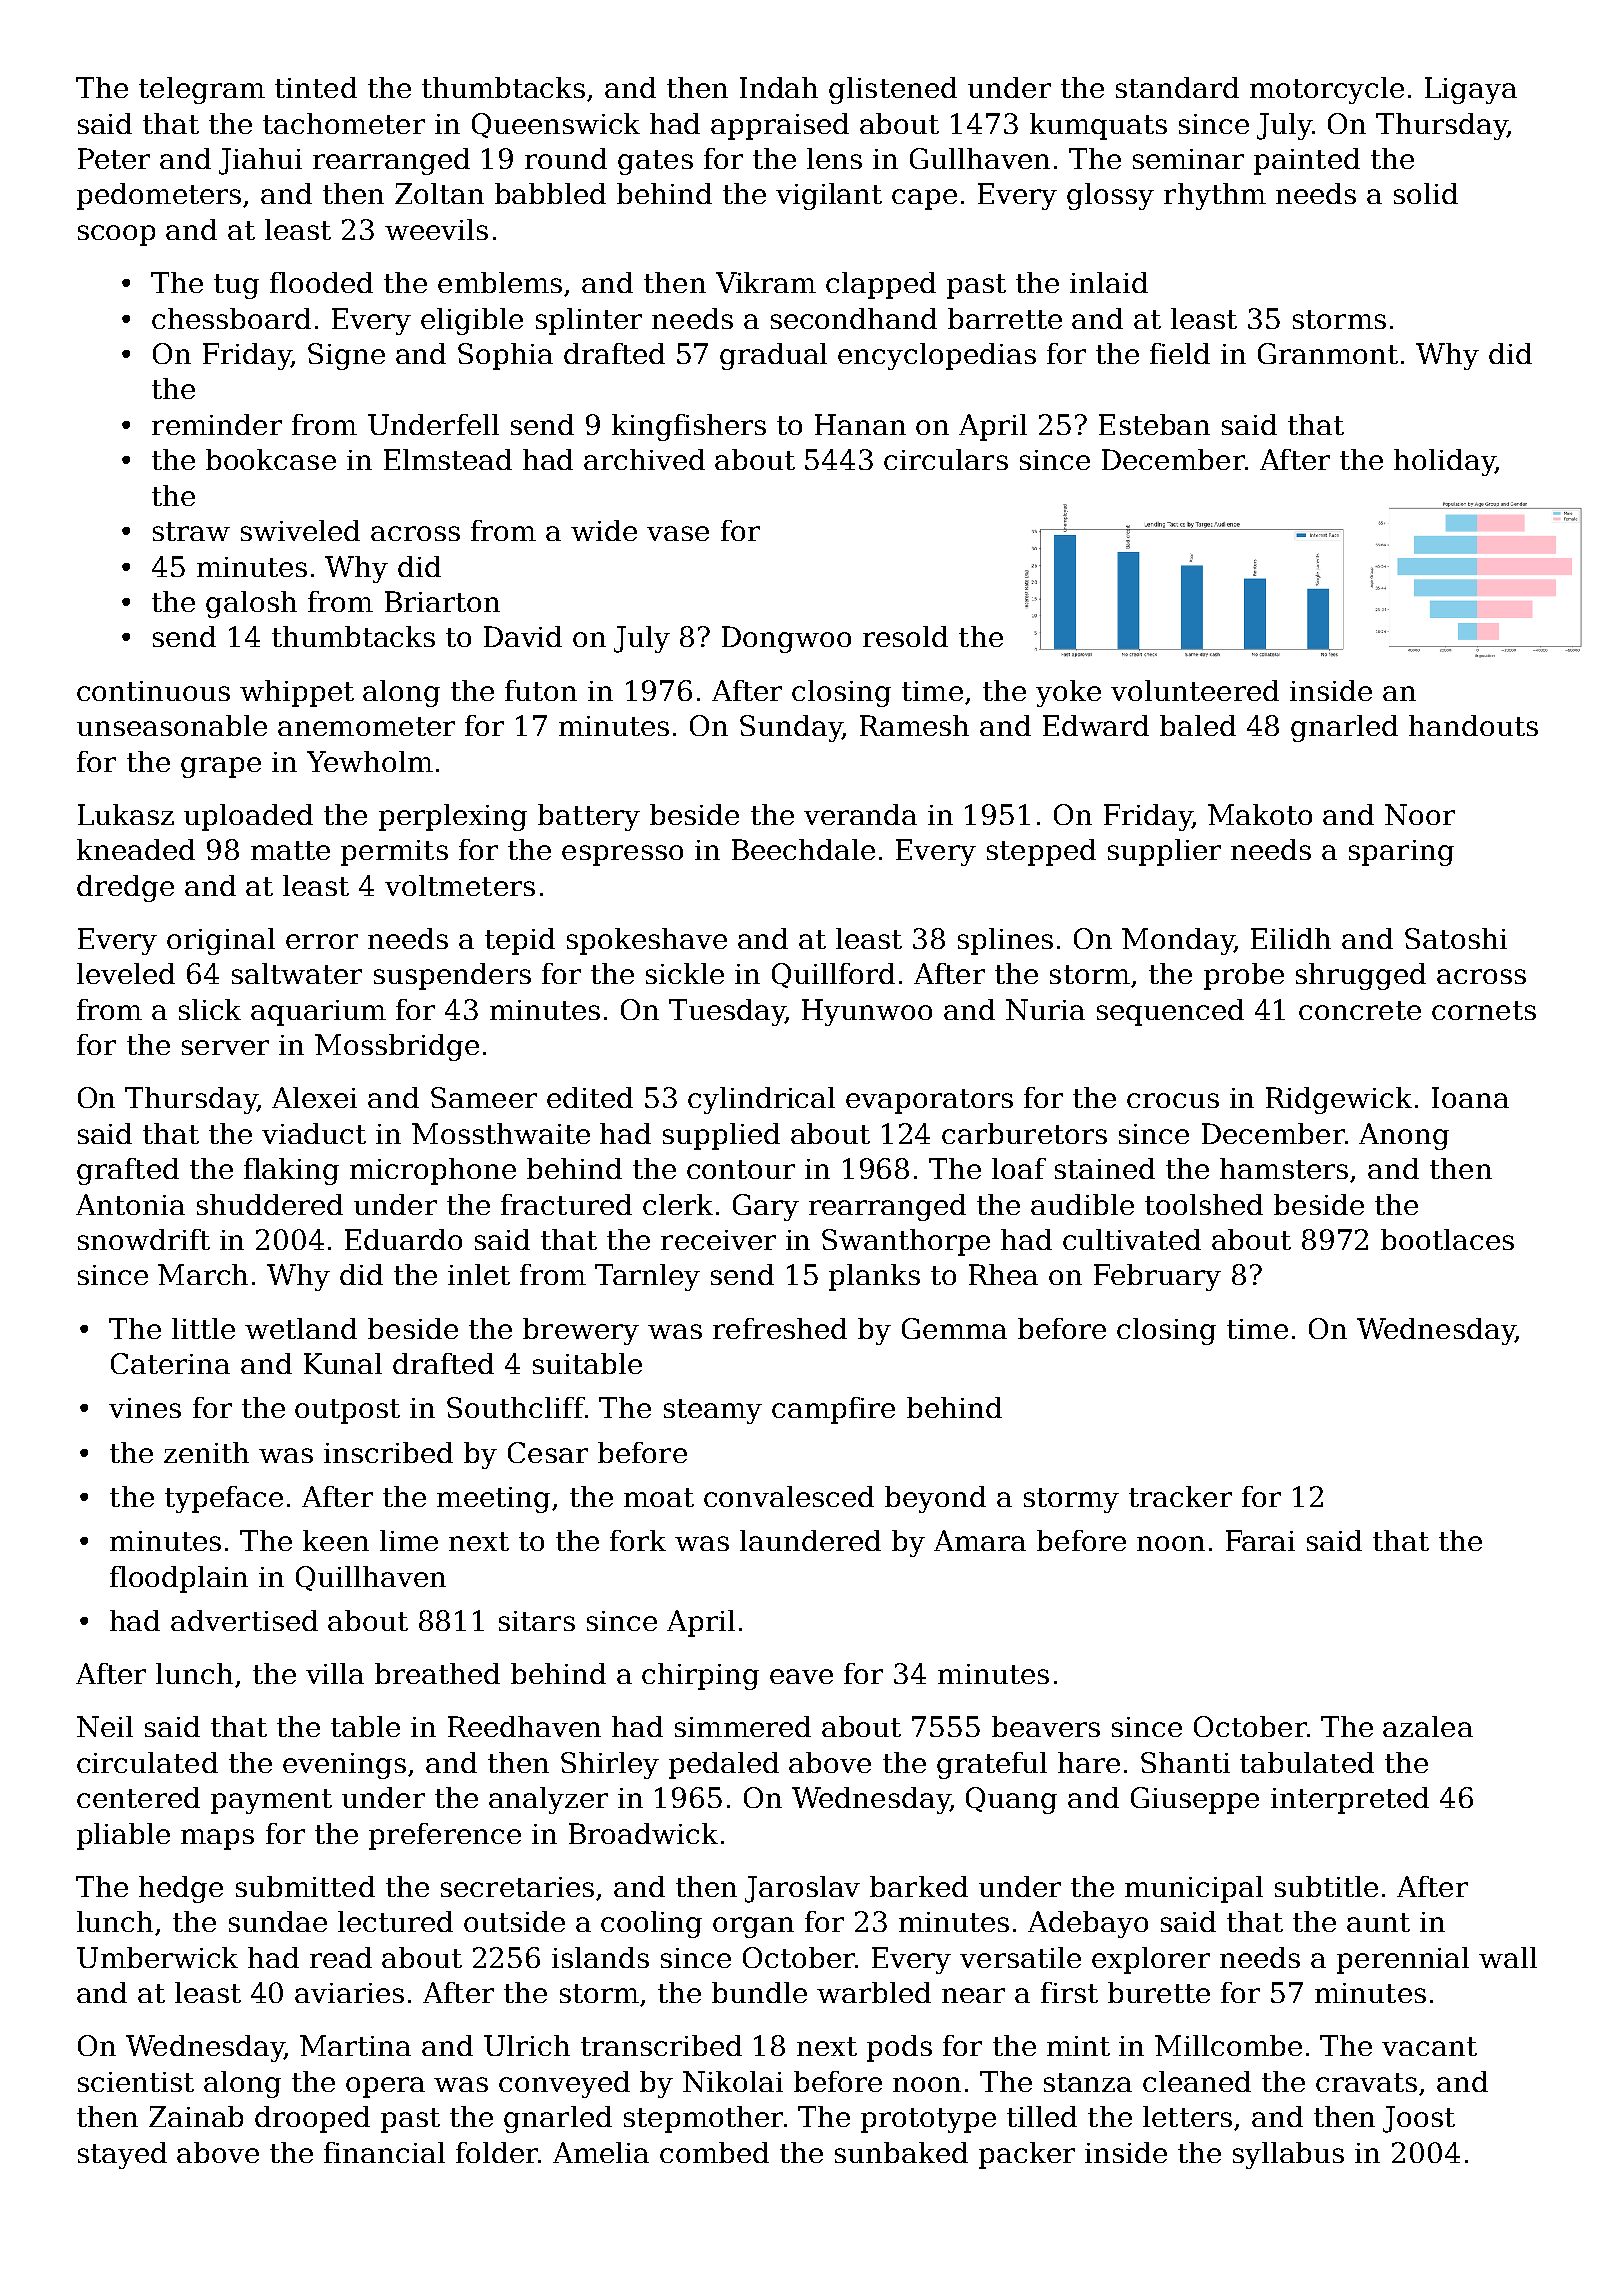  Describe the element at coordinates (1288, 2155) in the screenshot. I see `syllabus` at that location.
